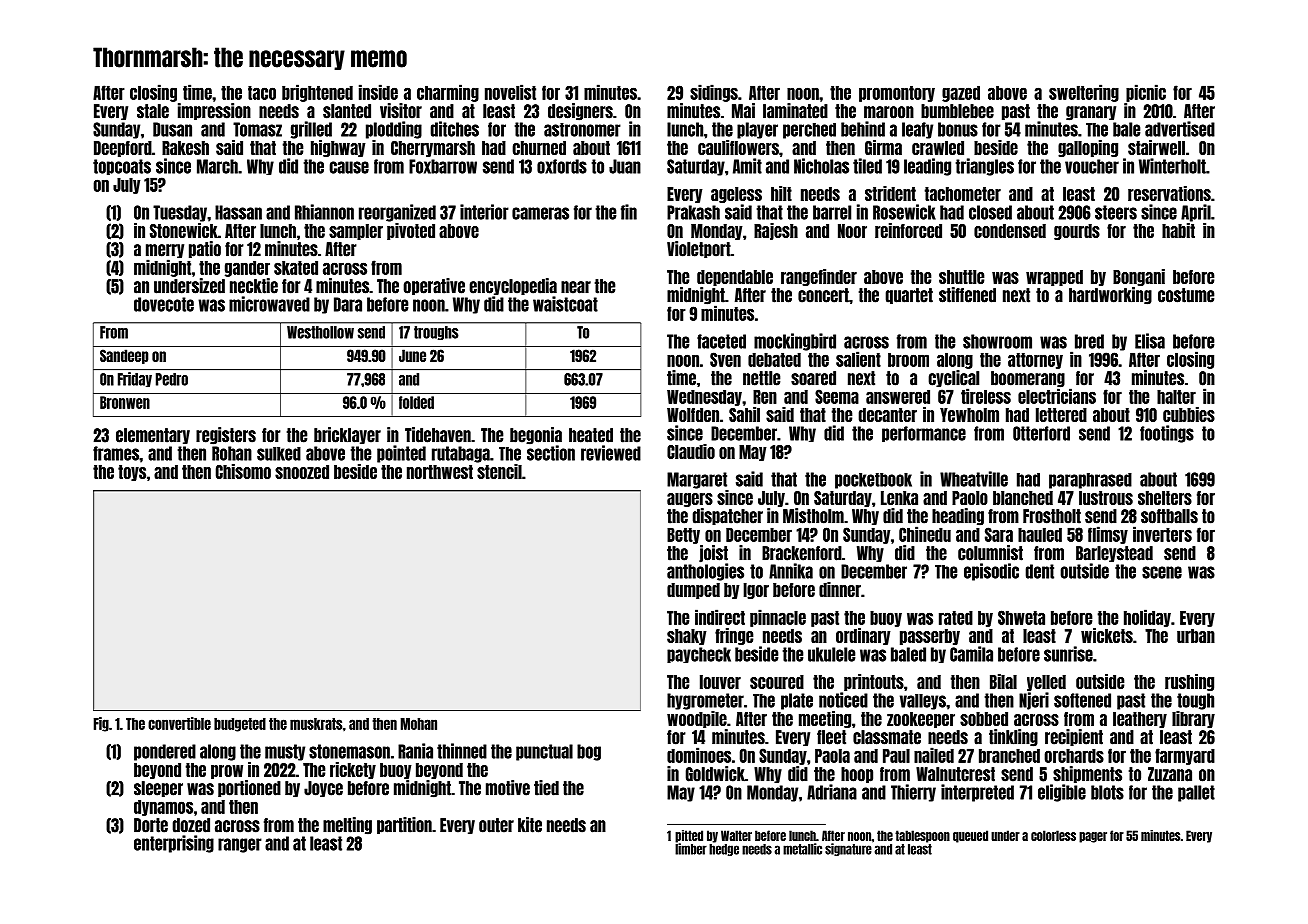 Image resolution: width=1308 pixels, height=924 pixels. I want to click on bred, so click(1089, 341).
